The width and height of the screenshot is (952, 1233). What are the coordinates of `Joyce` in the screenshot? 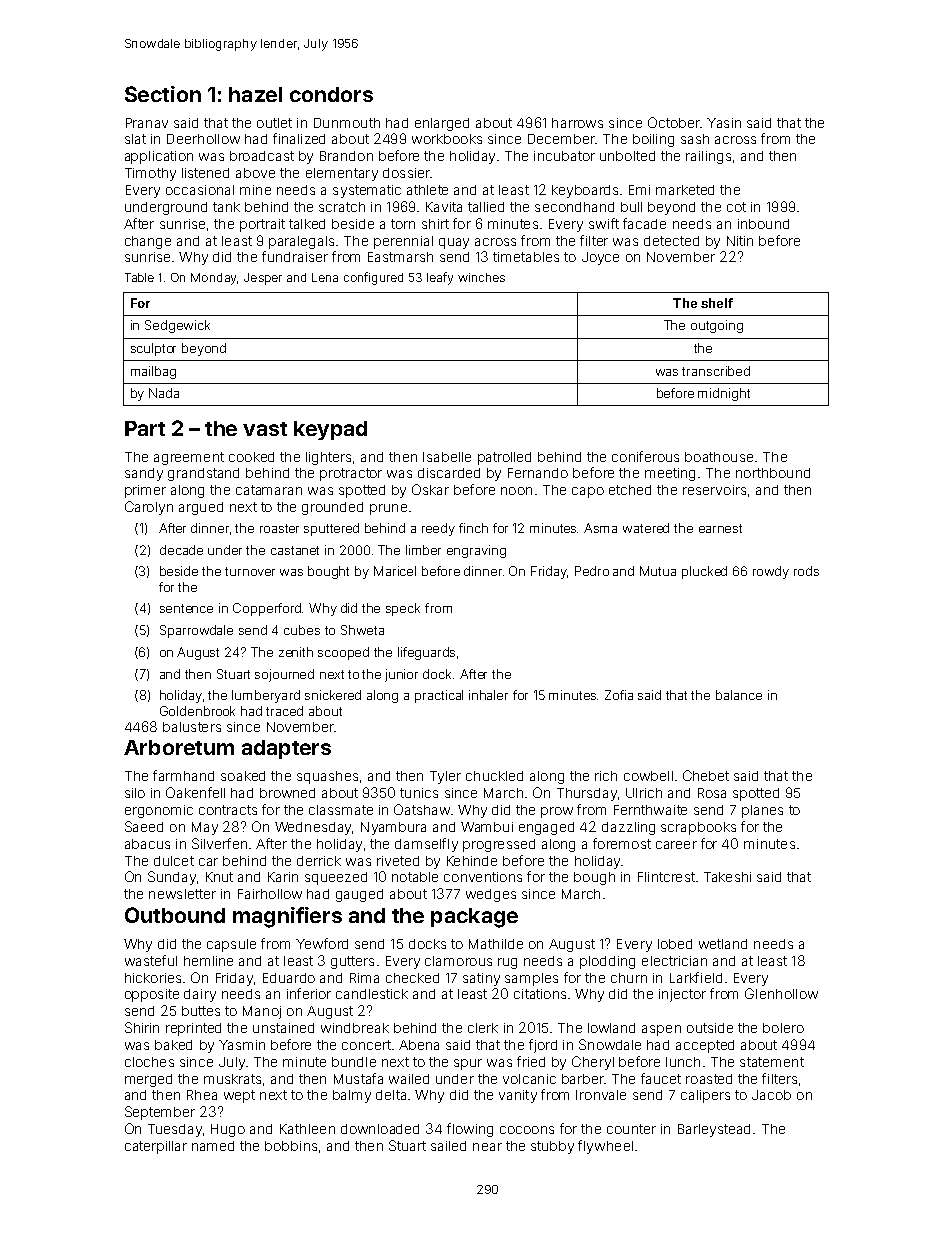 It's located at (600, 258).
